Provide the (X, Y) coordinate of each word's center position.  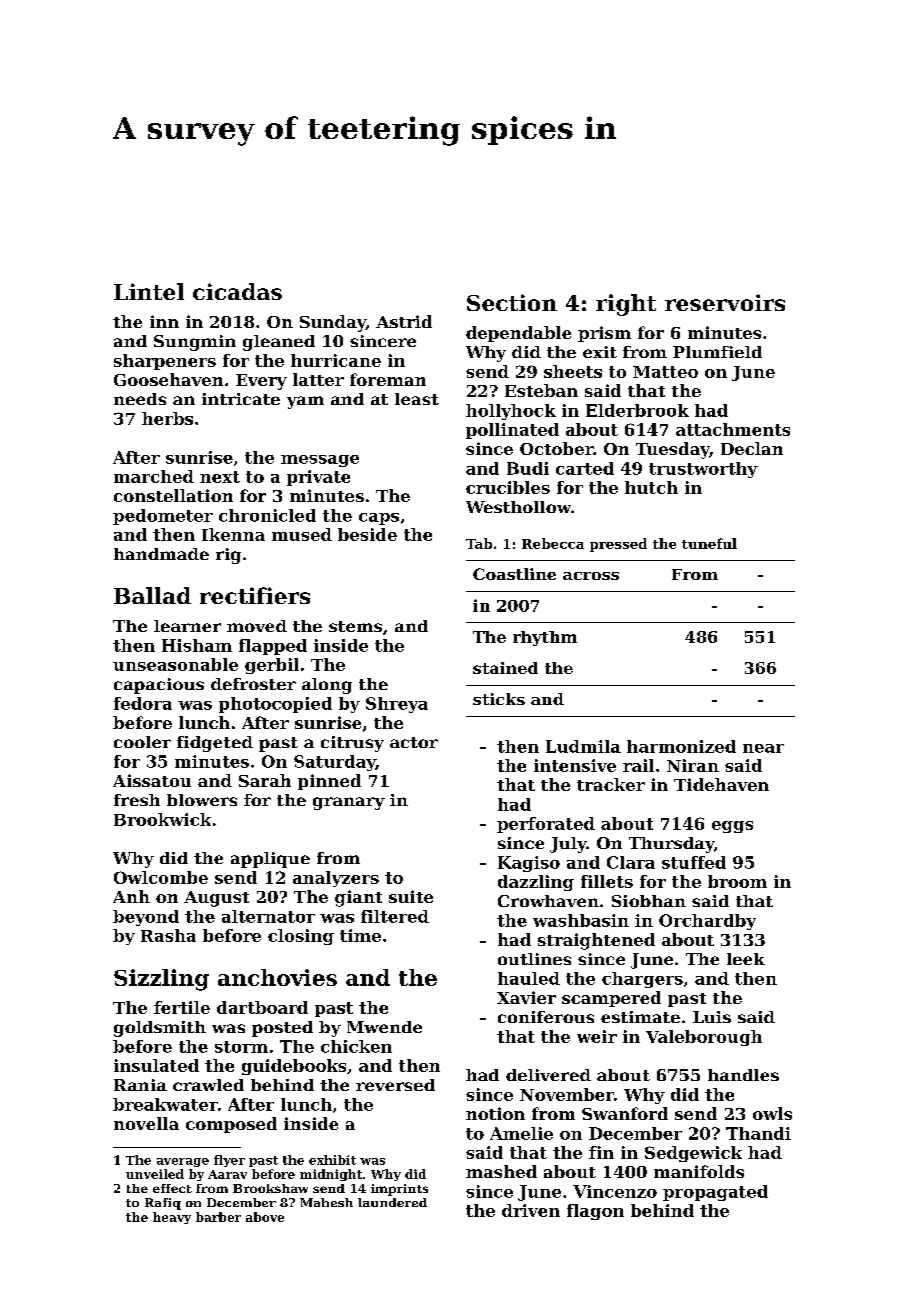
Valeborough (704, 1038)
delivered (548, 1075)
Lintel (149, 291)
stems (355, 626)
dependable (518, 334)
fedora (143, 703)
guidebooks (294, 1067)
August (216, 899)
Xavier (526, 997)
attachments (733, 429)
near (763, 748)
